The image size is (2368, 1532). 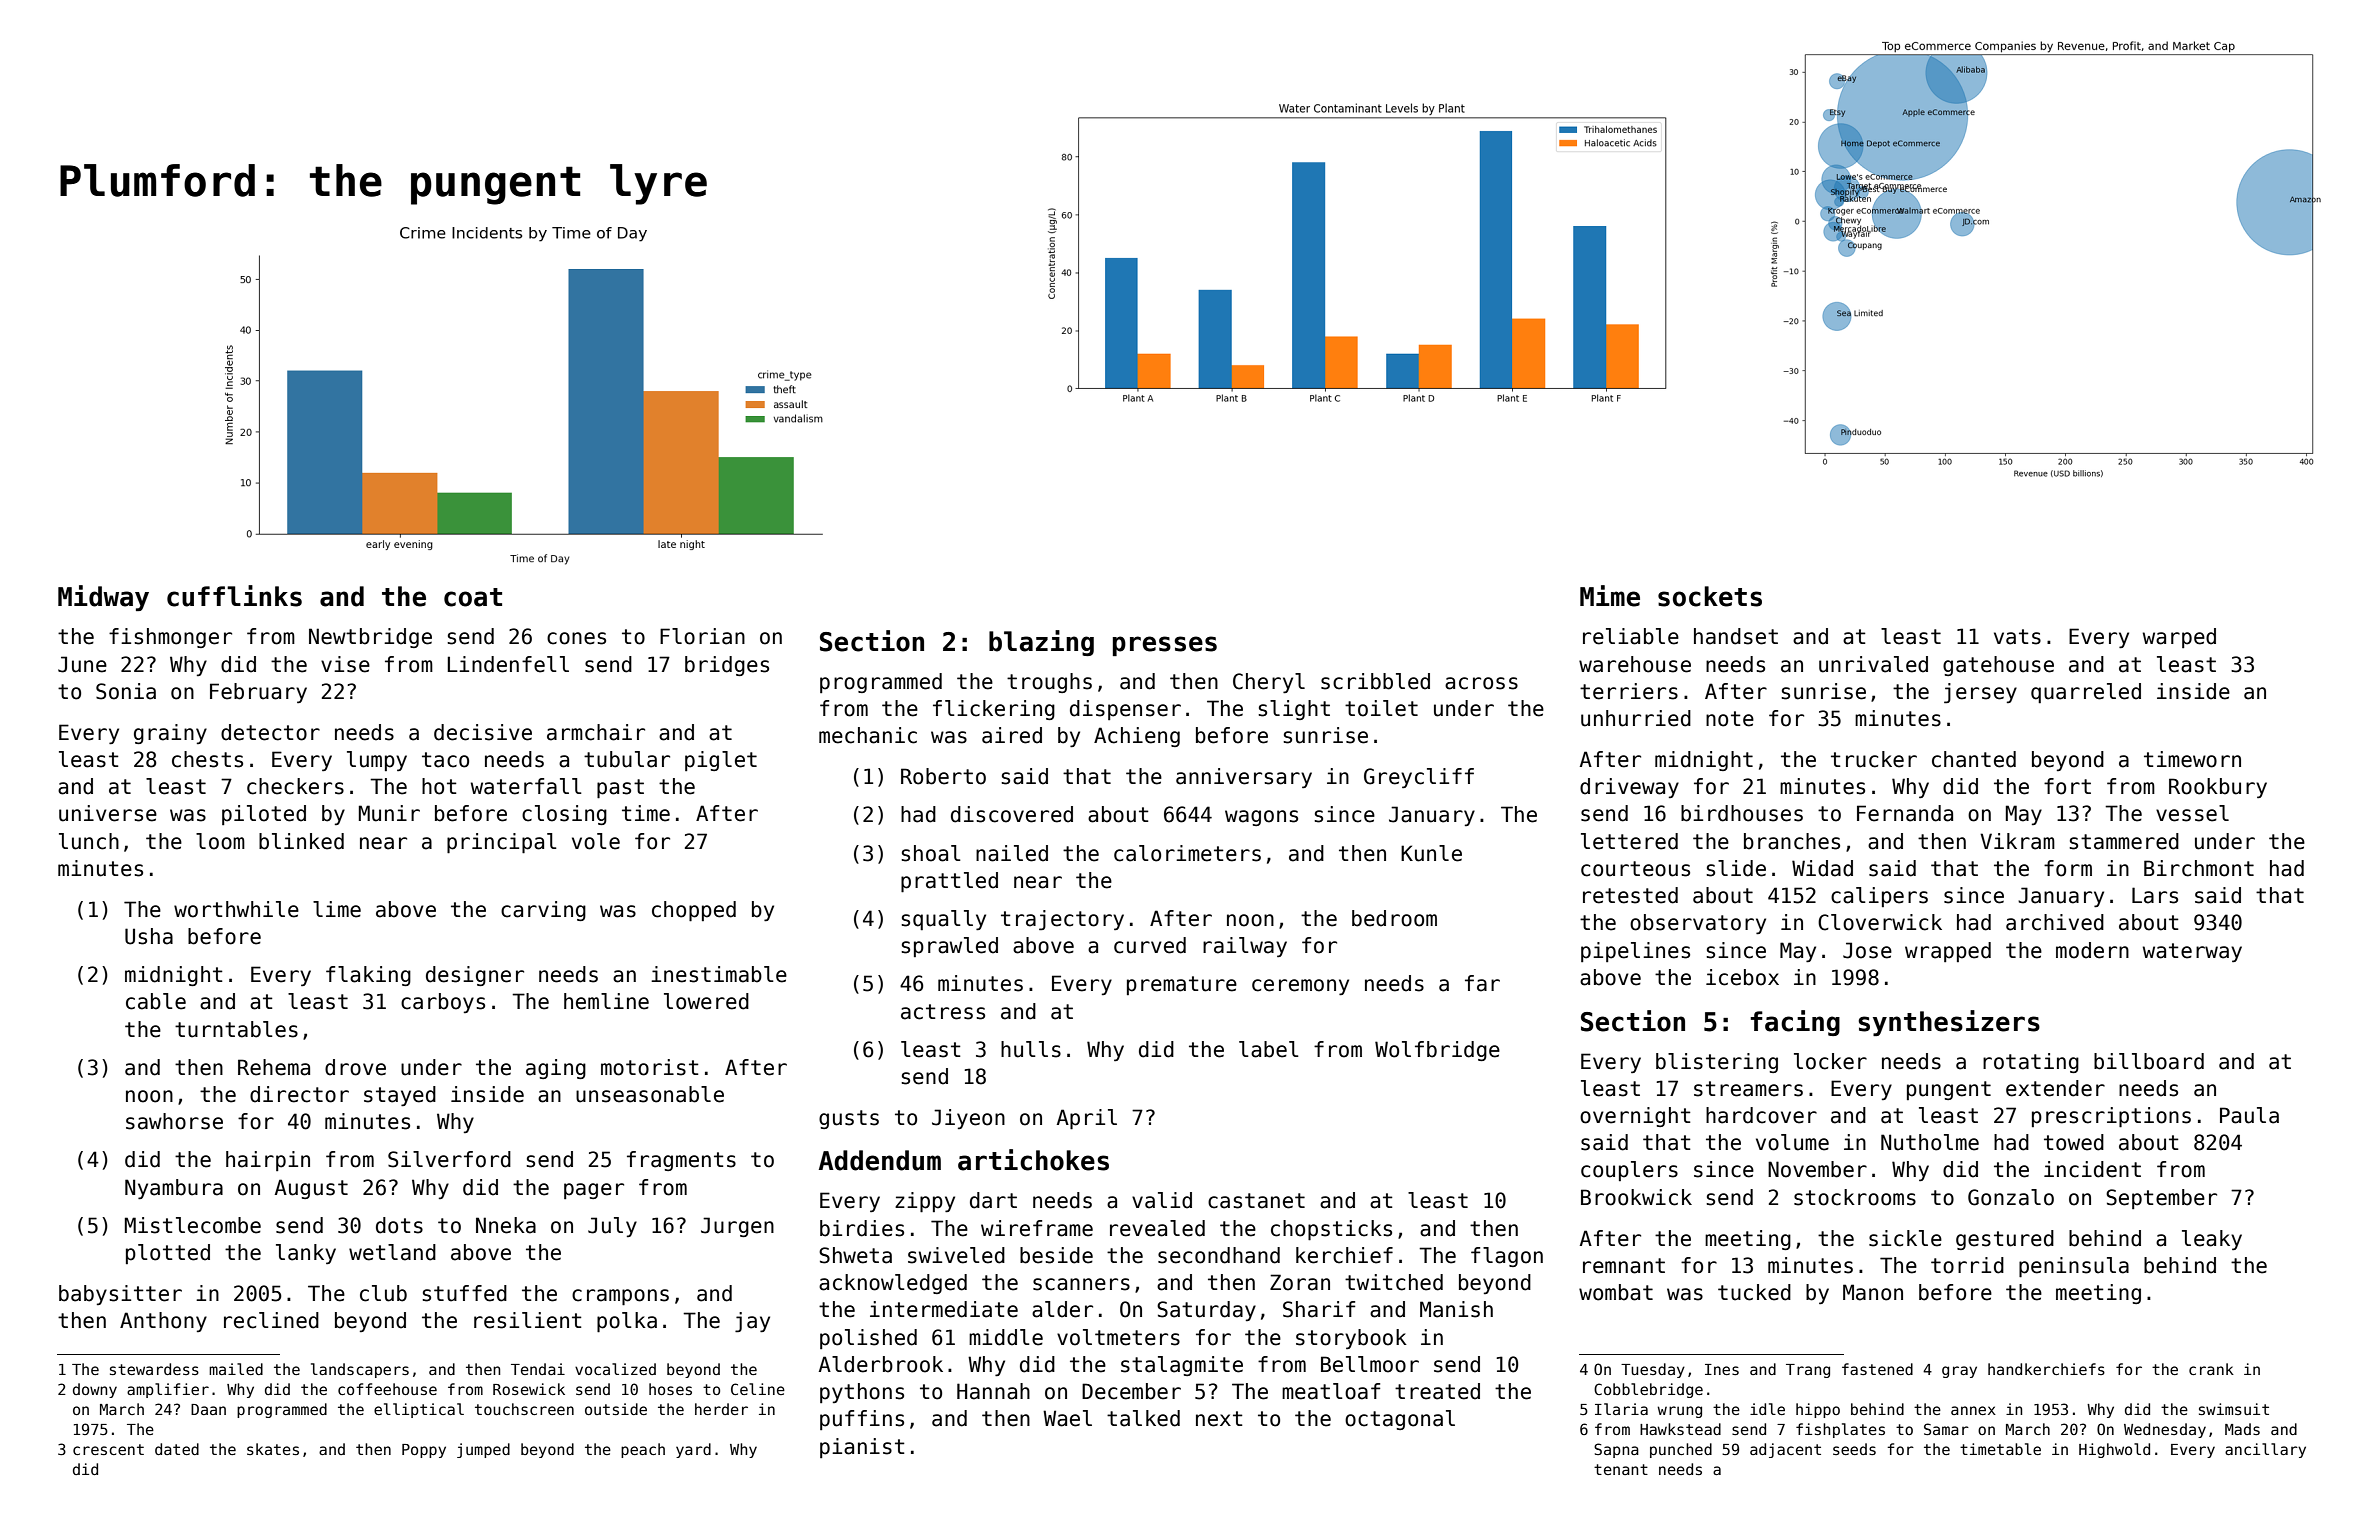 What do you see at coordinates (1143, 1418) in the screenshot?
I see `talked` at bounding box center [1143, 1418].
